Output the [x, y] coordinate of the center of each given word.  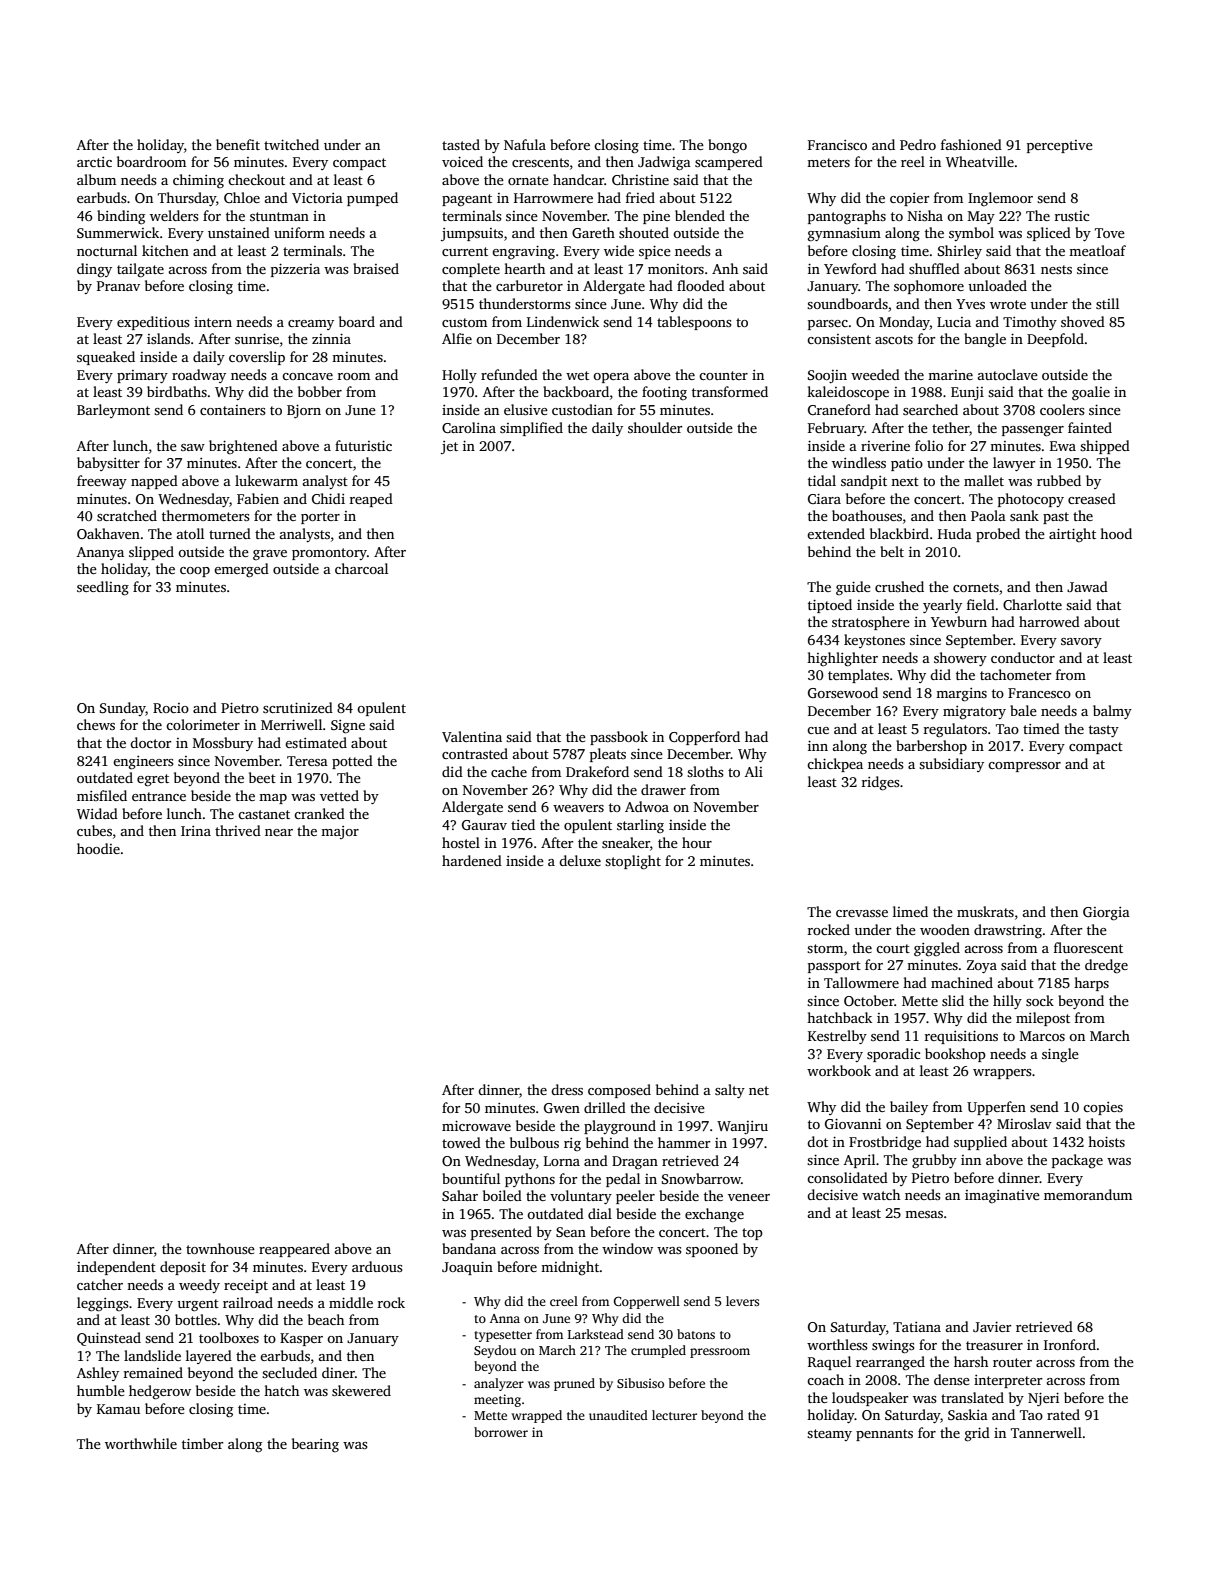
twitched [291, 144]
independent [116, 1268]
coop [195, 572]
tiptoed [830, 606]
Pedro [918, 144]
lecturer [674, 1415]
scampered [729, 163]
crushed [899, 586]
